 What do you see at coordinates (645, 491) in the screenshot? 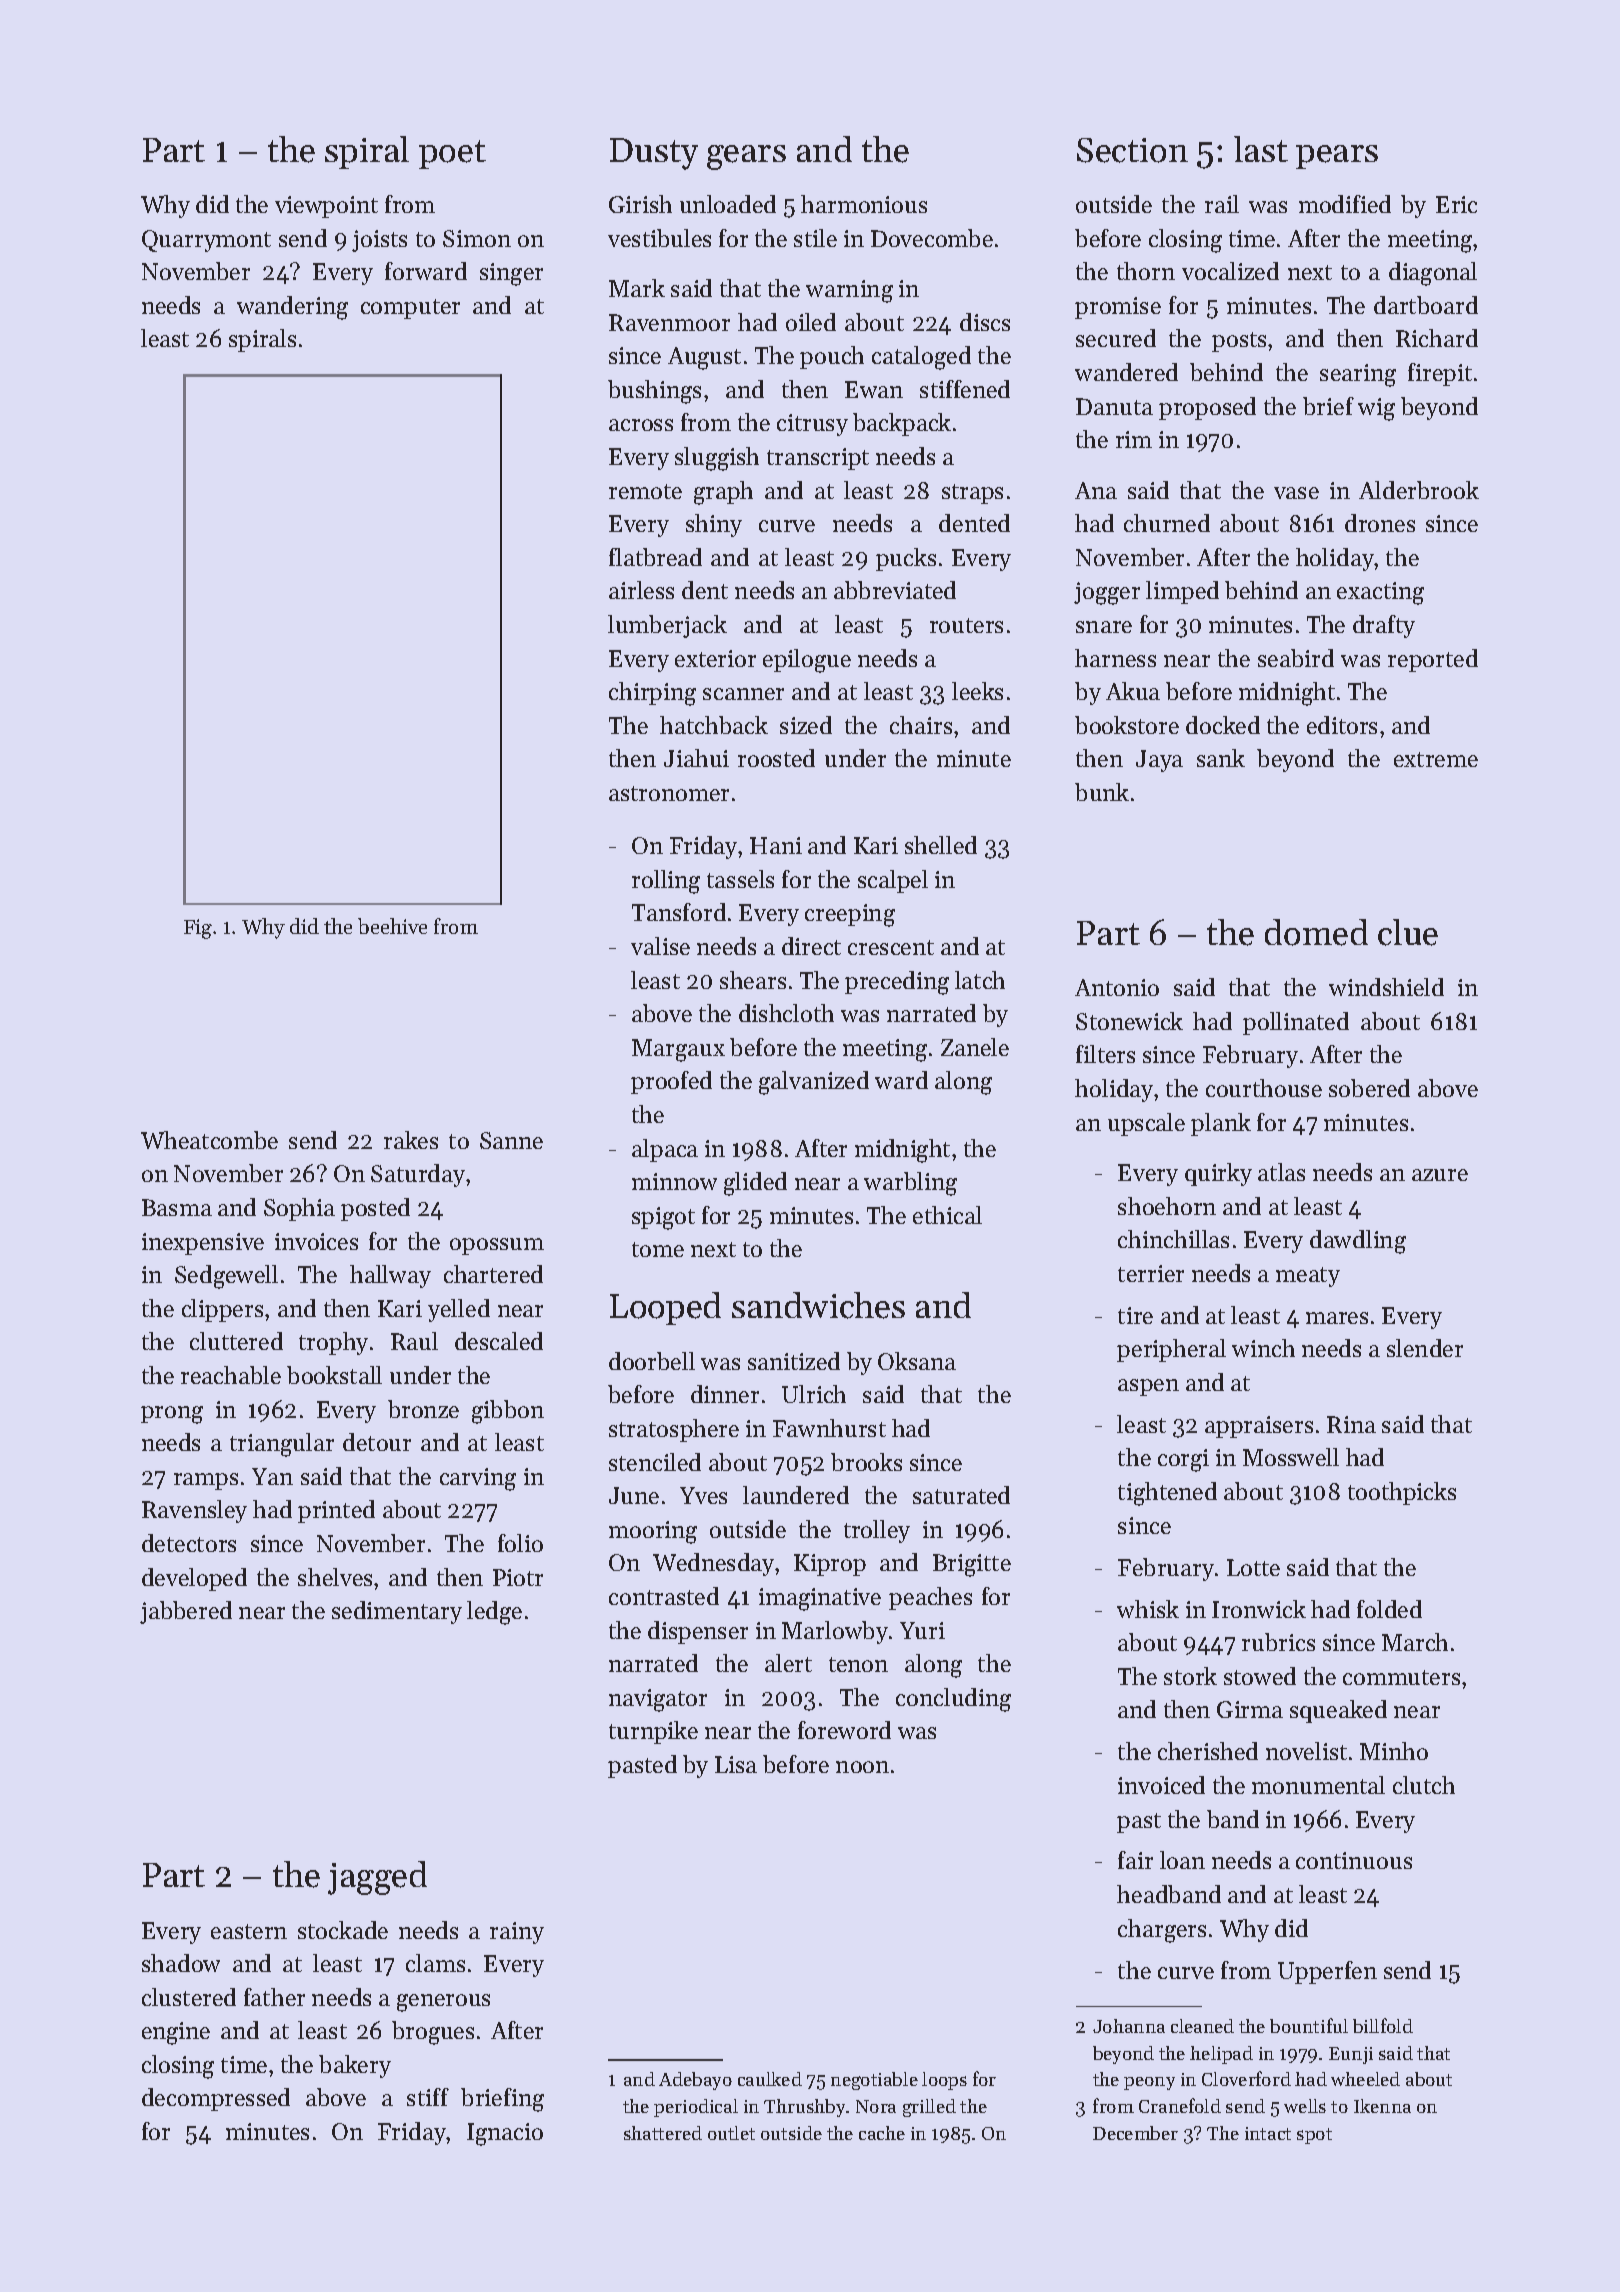
I see `remote` at bounding box center [645, 491].
